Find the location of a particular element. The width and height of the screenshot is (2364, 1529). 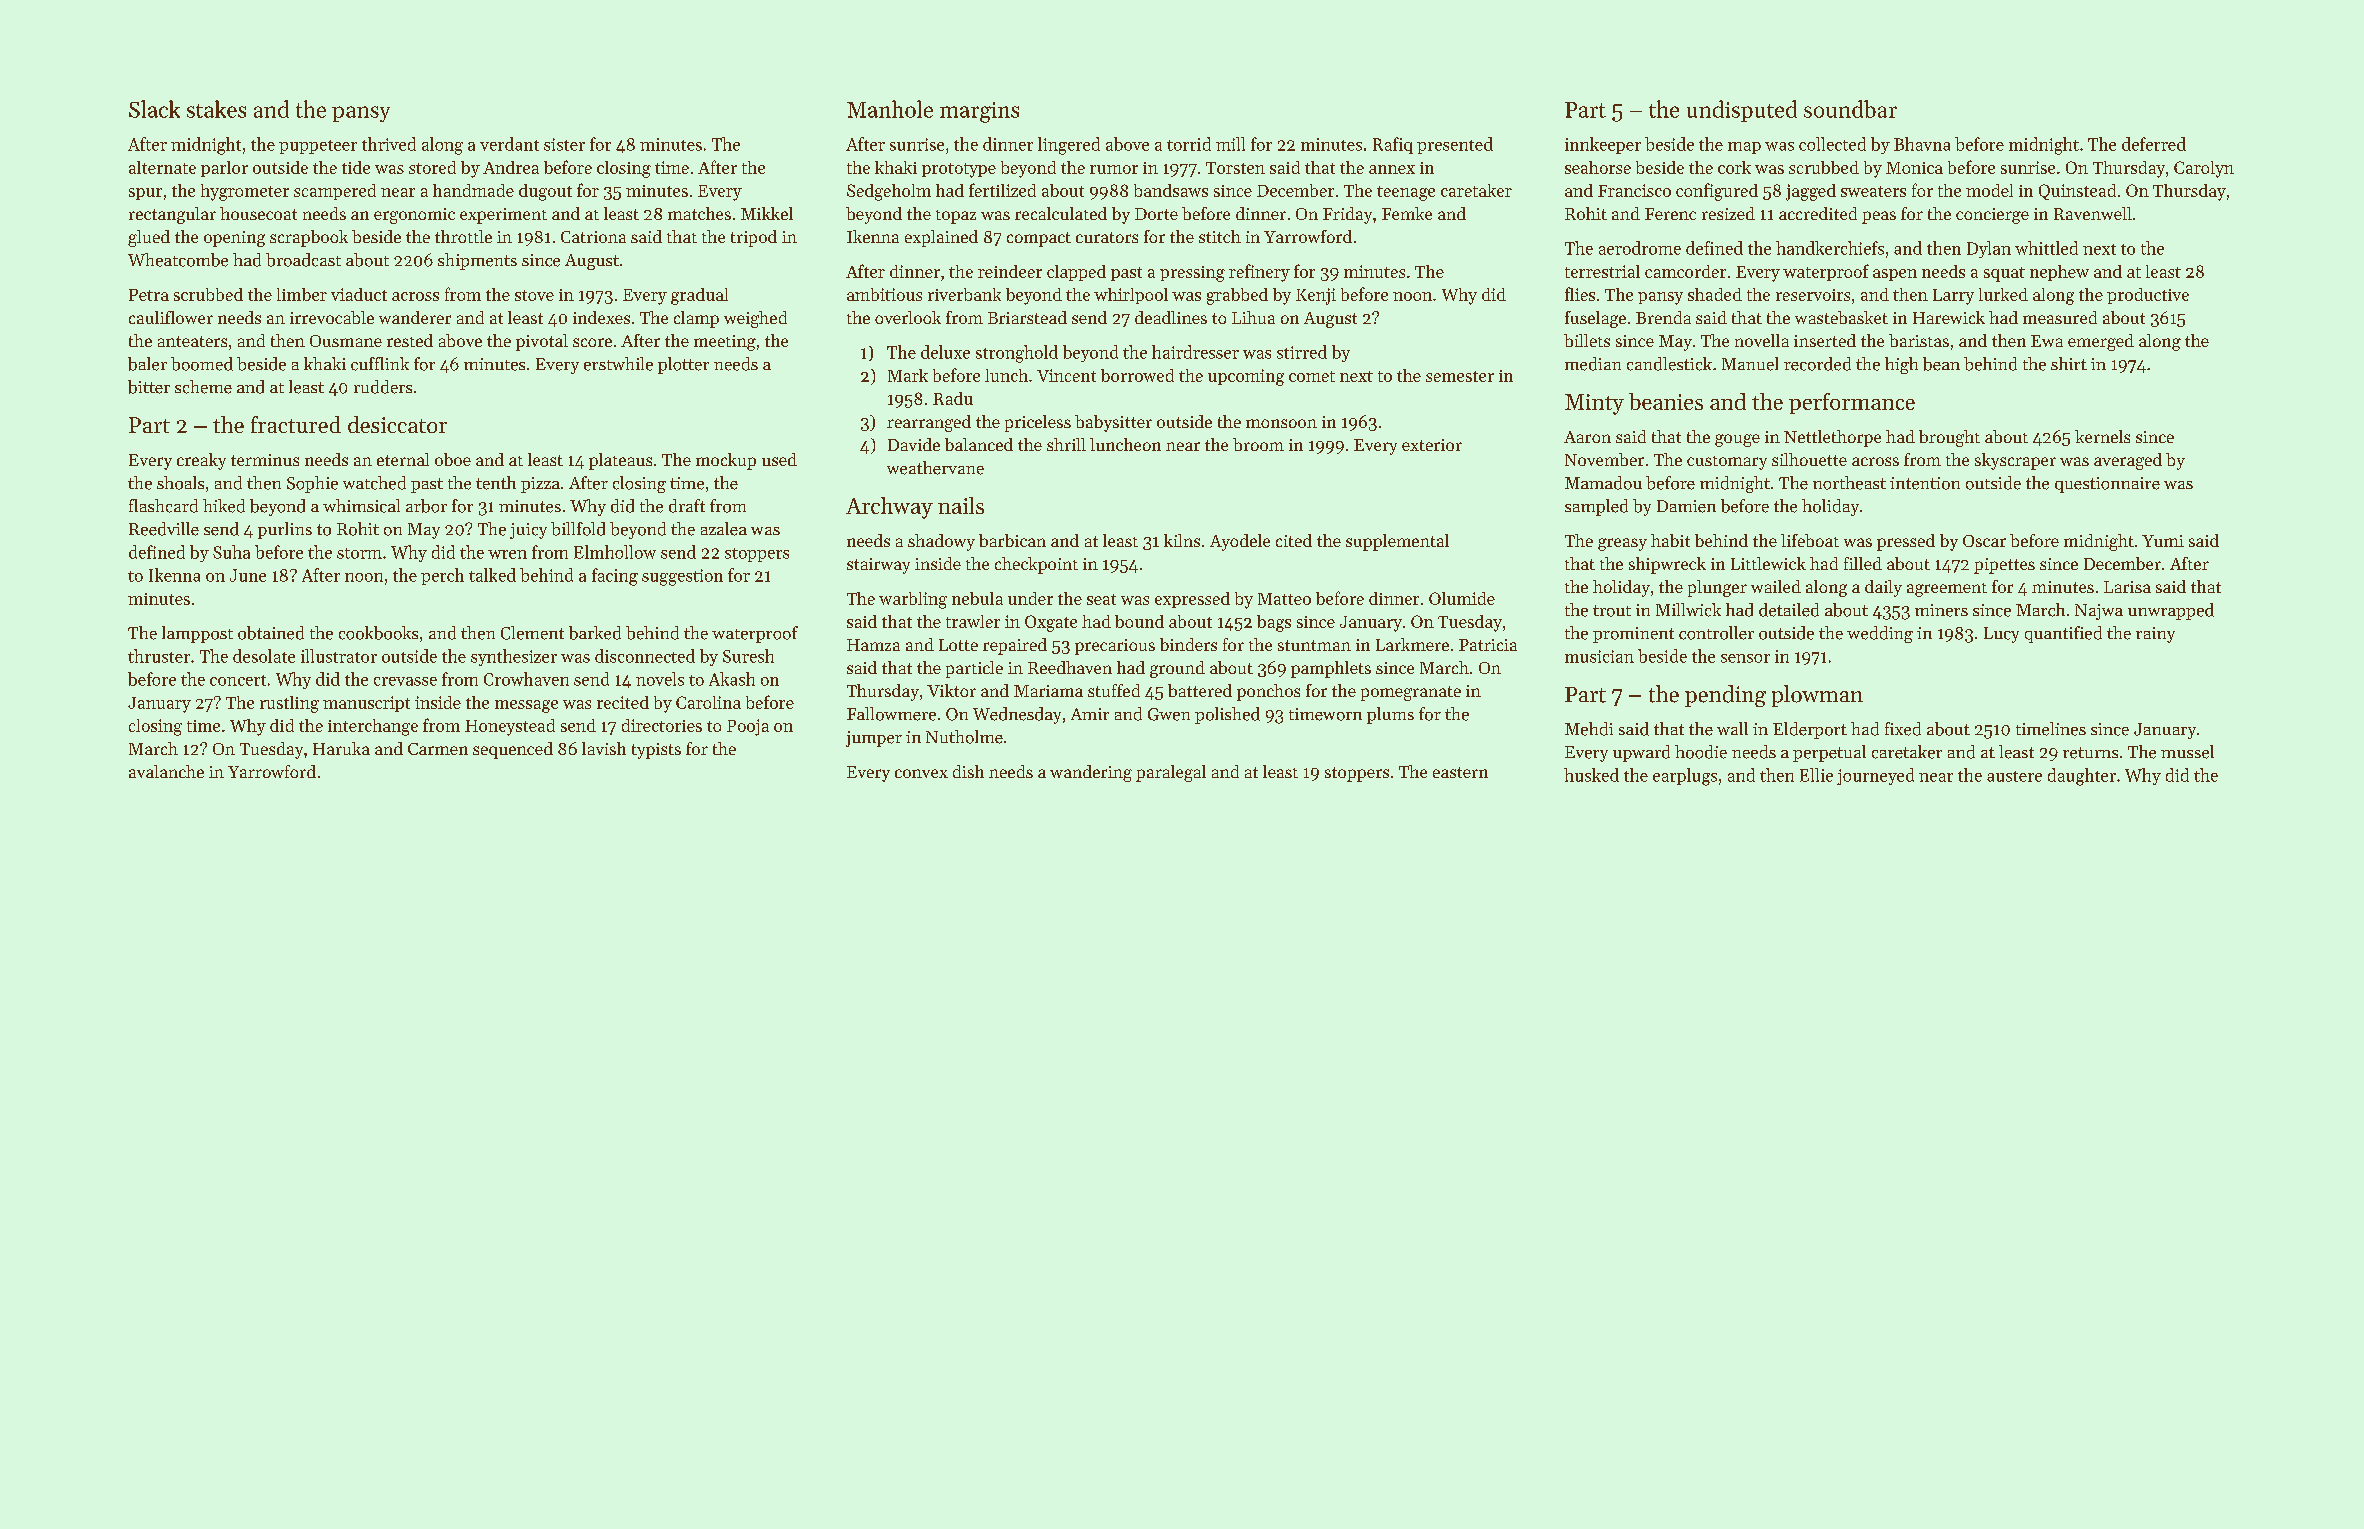

draft is located at coordinates (687, 506).
